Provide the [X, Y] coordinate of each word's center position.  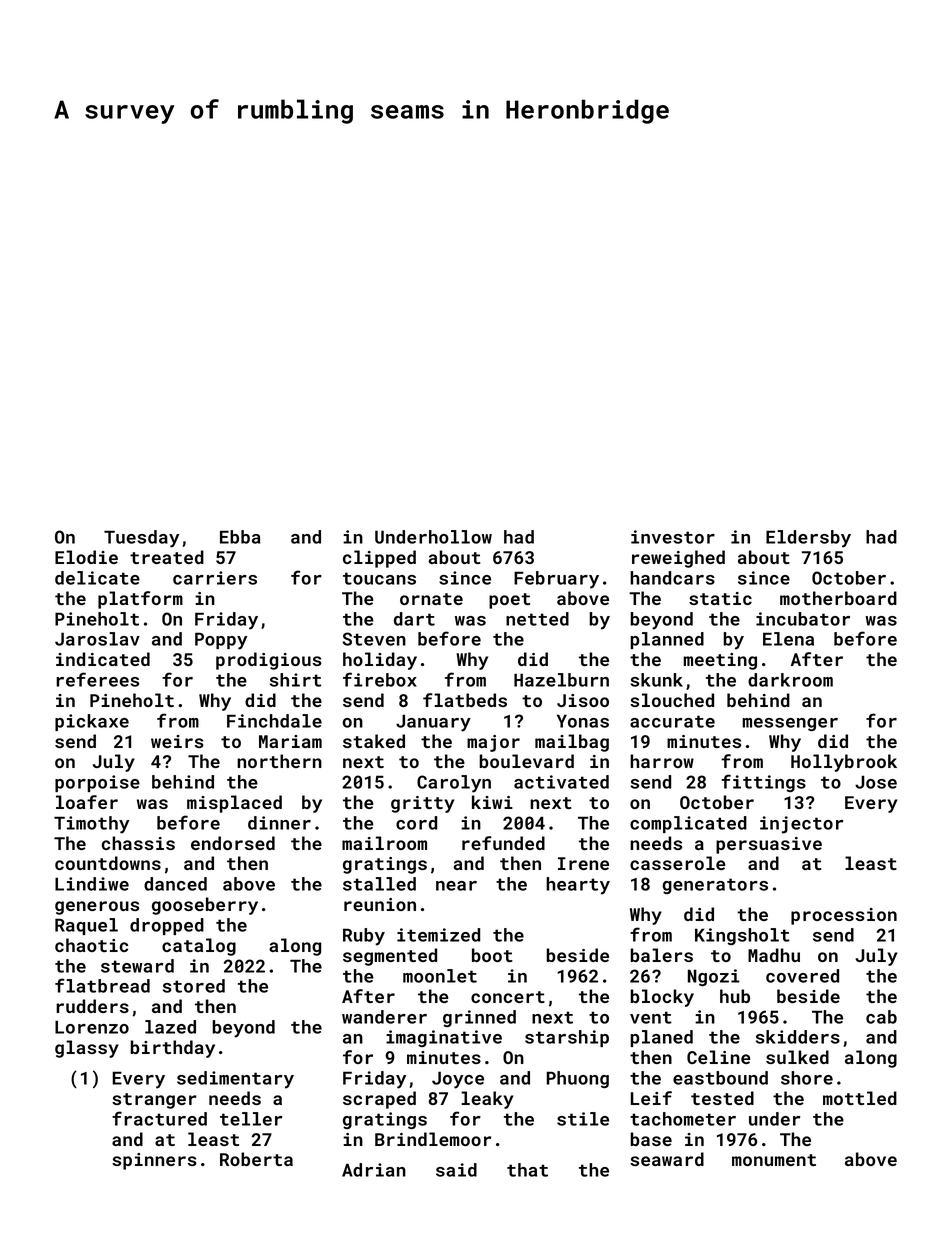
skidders [798, 1037]
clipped [379, 559]
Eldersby [808, 539]
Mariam [290, 741]
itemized [438, 935]
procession [844, 916]
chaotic [91, 945]
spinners [154, 1161]
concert [508, 997]
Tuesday [142, 539]
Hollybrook [844, 763]
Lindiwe [92, 884]
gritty [423, 804]
